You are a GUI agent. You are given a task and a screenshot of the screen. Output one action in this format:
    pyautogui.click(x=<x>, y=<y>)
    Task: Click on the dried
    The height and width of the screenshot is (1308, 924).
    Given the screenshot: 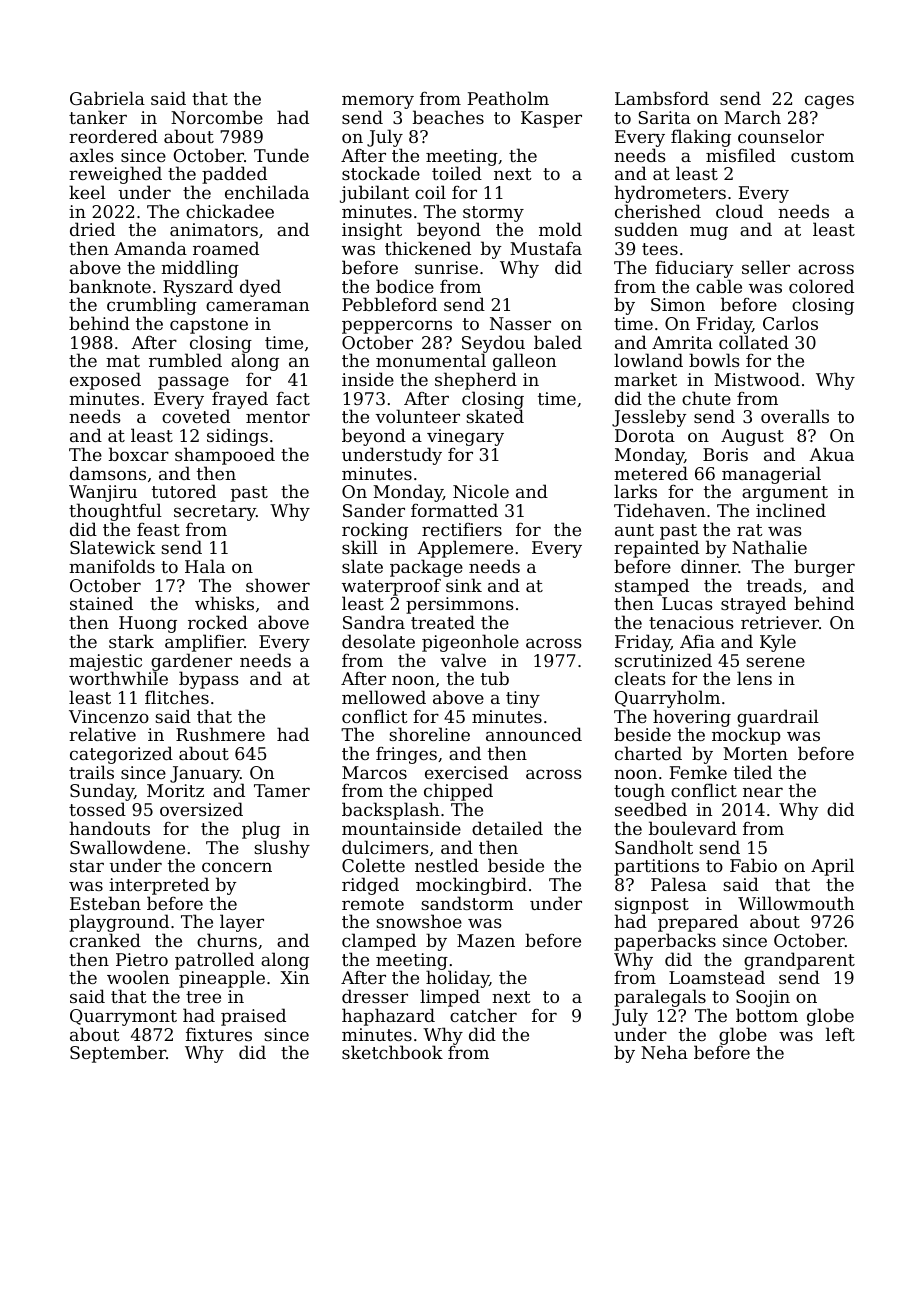 What is the action you would take?
    pyautogui.click(x=92, y=229)
